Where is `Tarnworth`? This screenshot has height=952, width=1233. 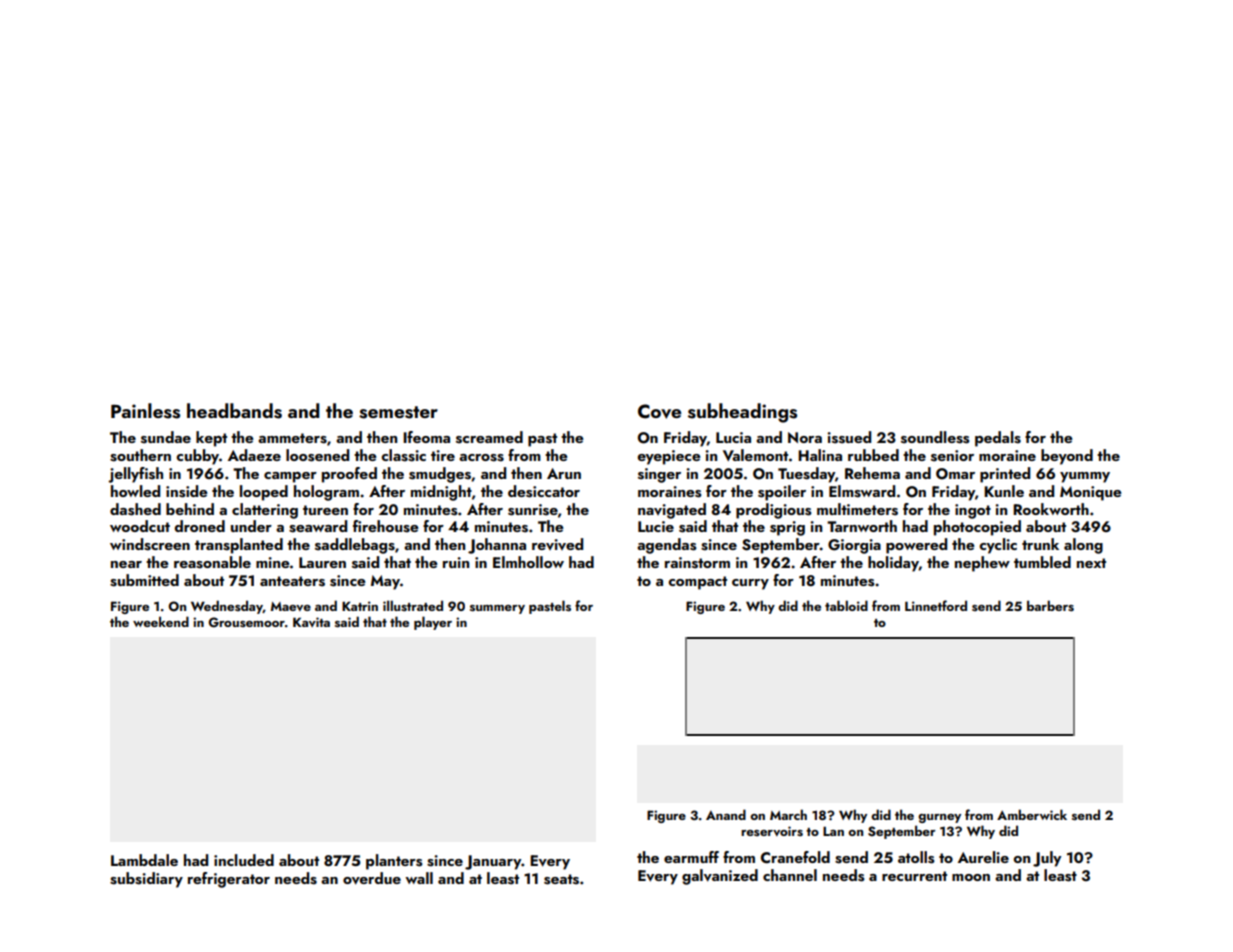
Tarnworth is located at coordinates (862, 526).
